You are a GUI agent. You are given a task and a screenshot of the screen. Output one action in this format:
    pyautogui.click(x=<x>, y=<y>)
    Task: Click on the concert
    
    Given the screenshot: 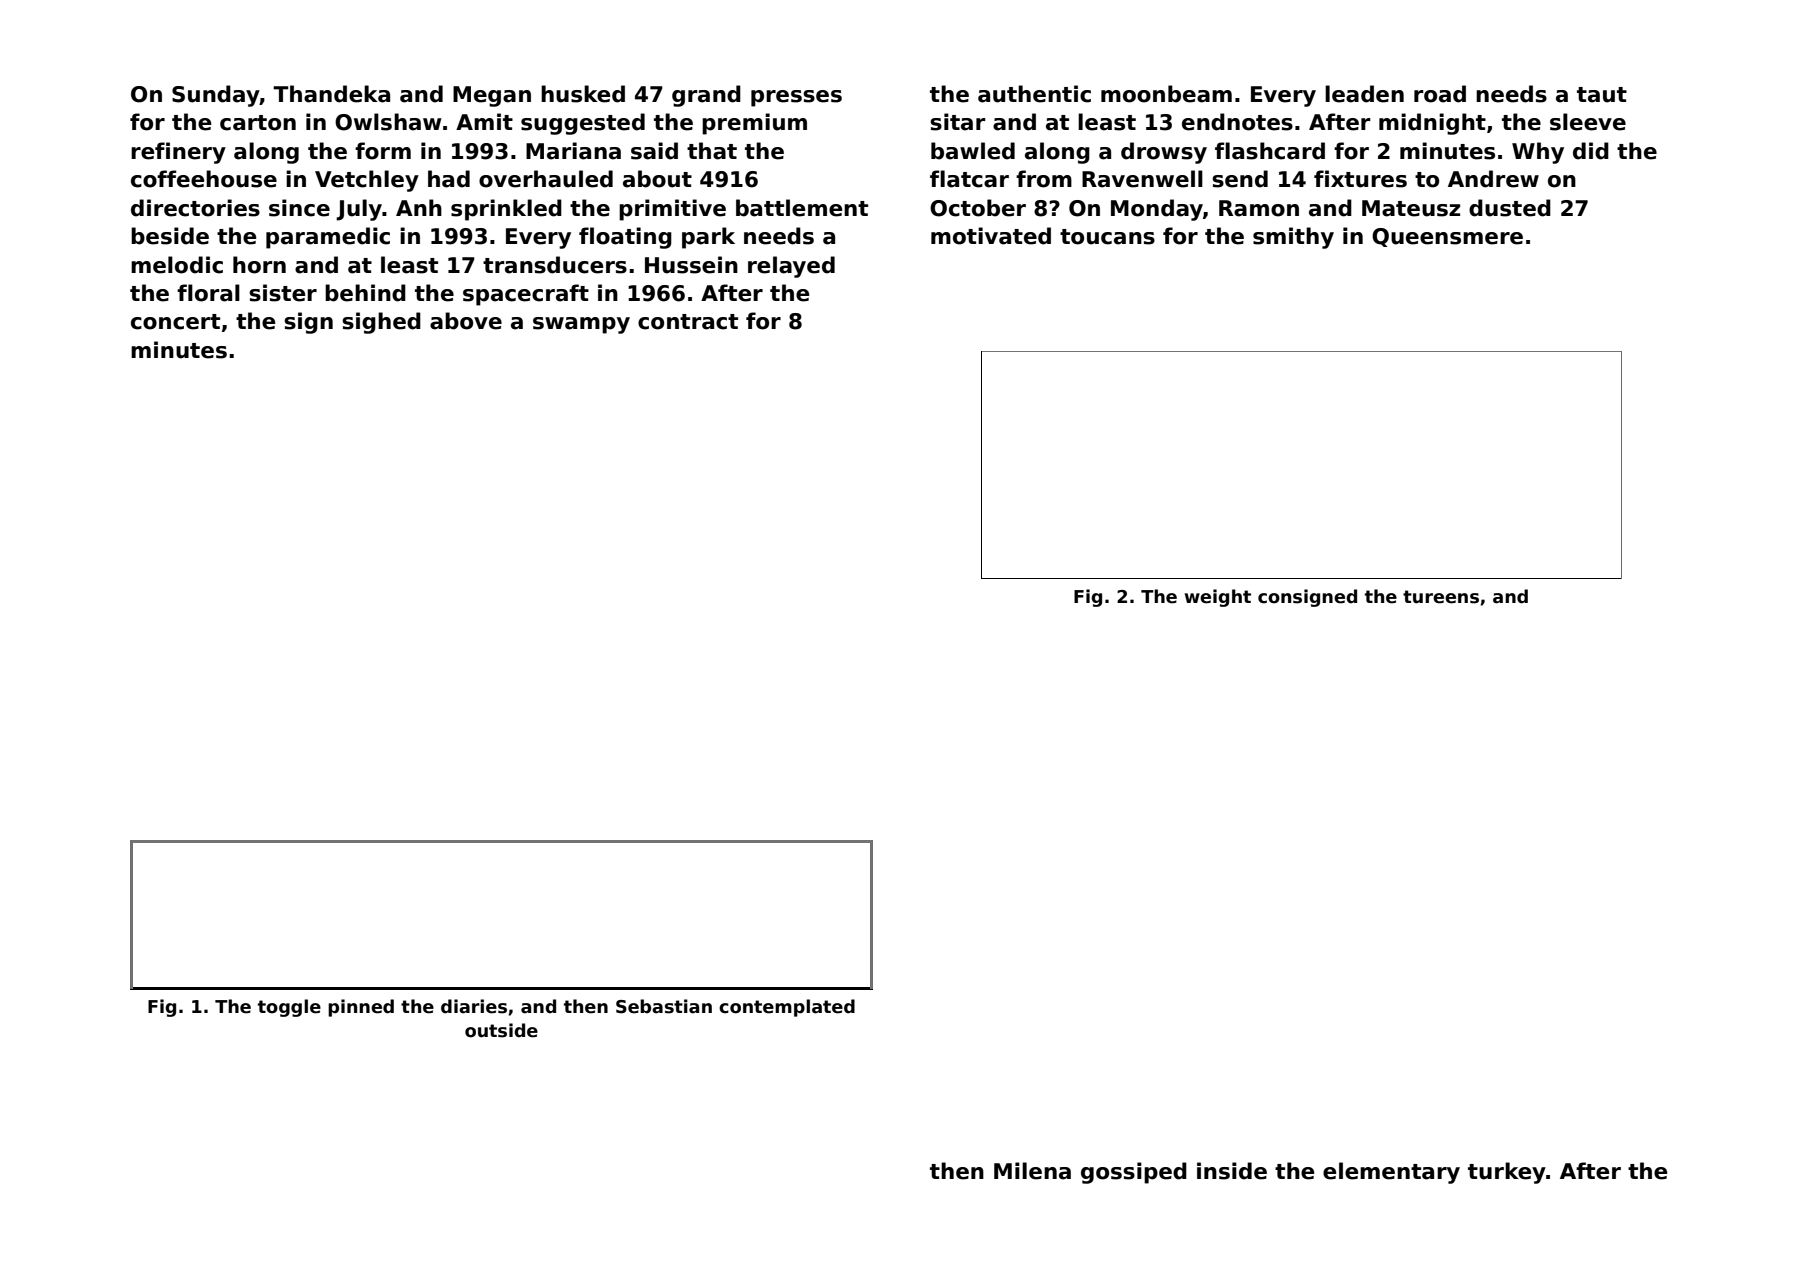 What is the action you would take?
    pyautogui.click(x=175, y=322)
